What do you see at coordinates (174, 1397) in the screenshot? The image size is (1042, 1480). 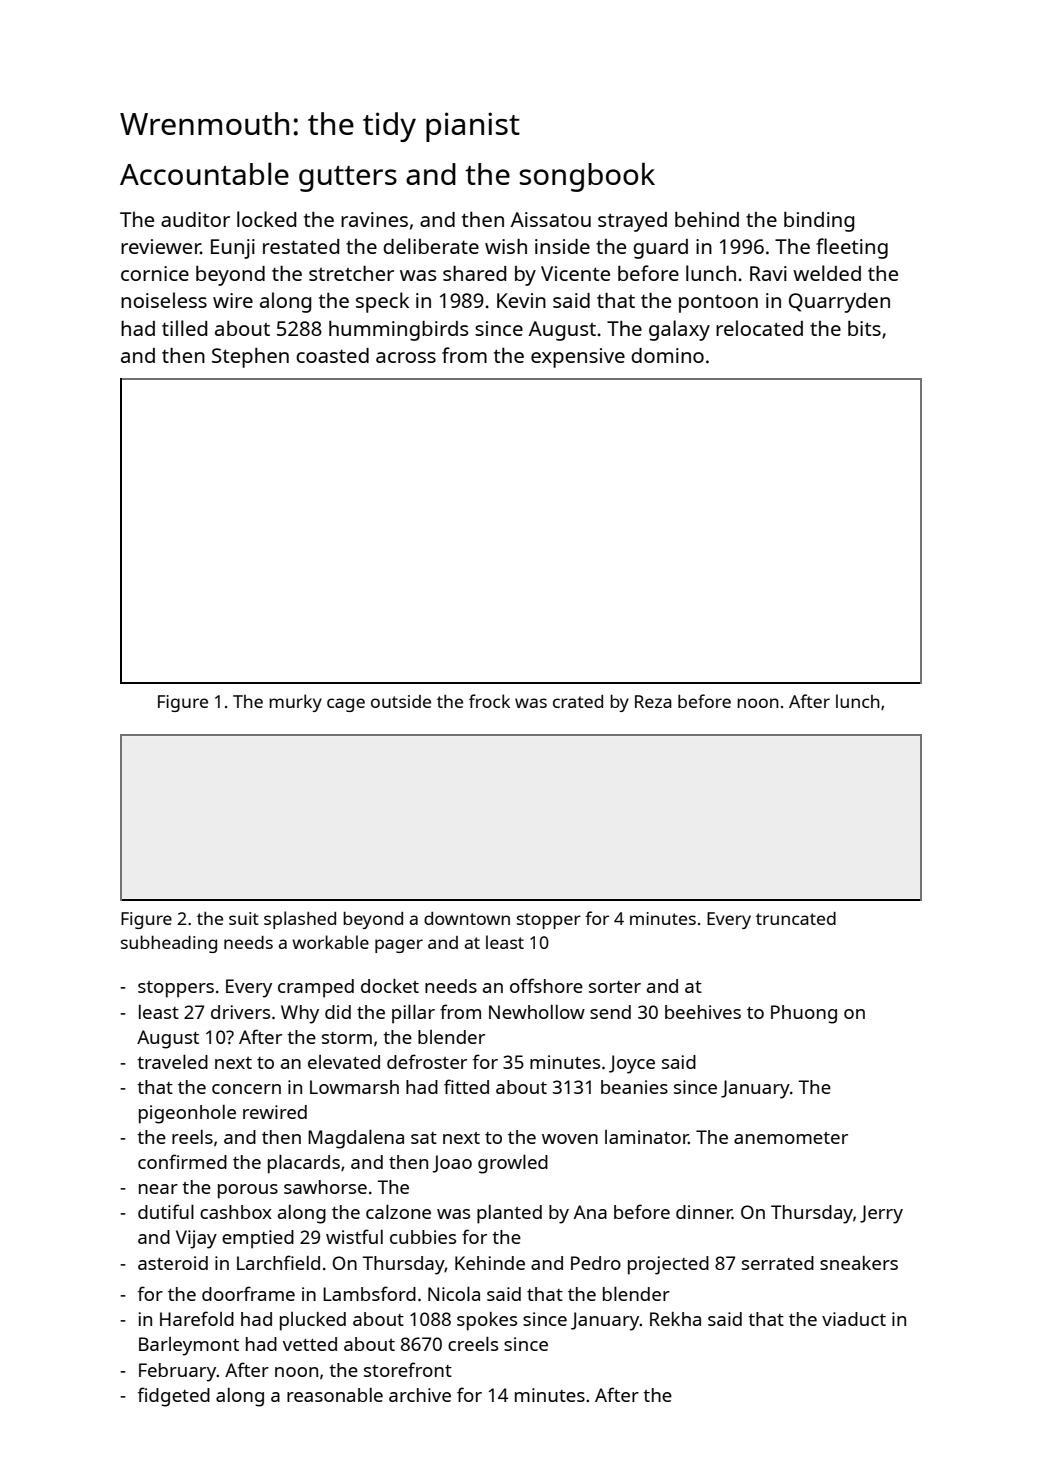 I see `fidgeted` at bounding box center [174, 1397].
